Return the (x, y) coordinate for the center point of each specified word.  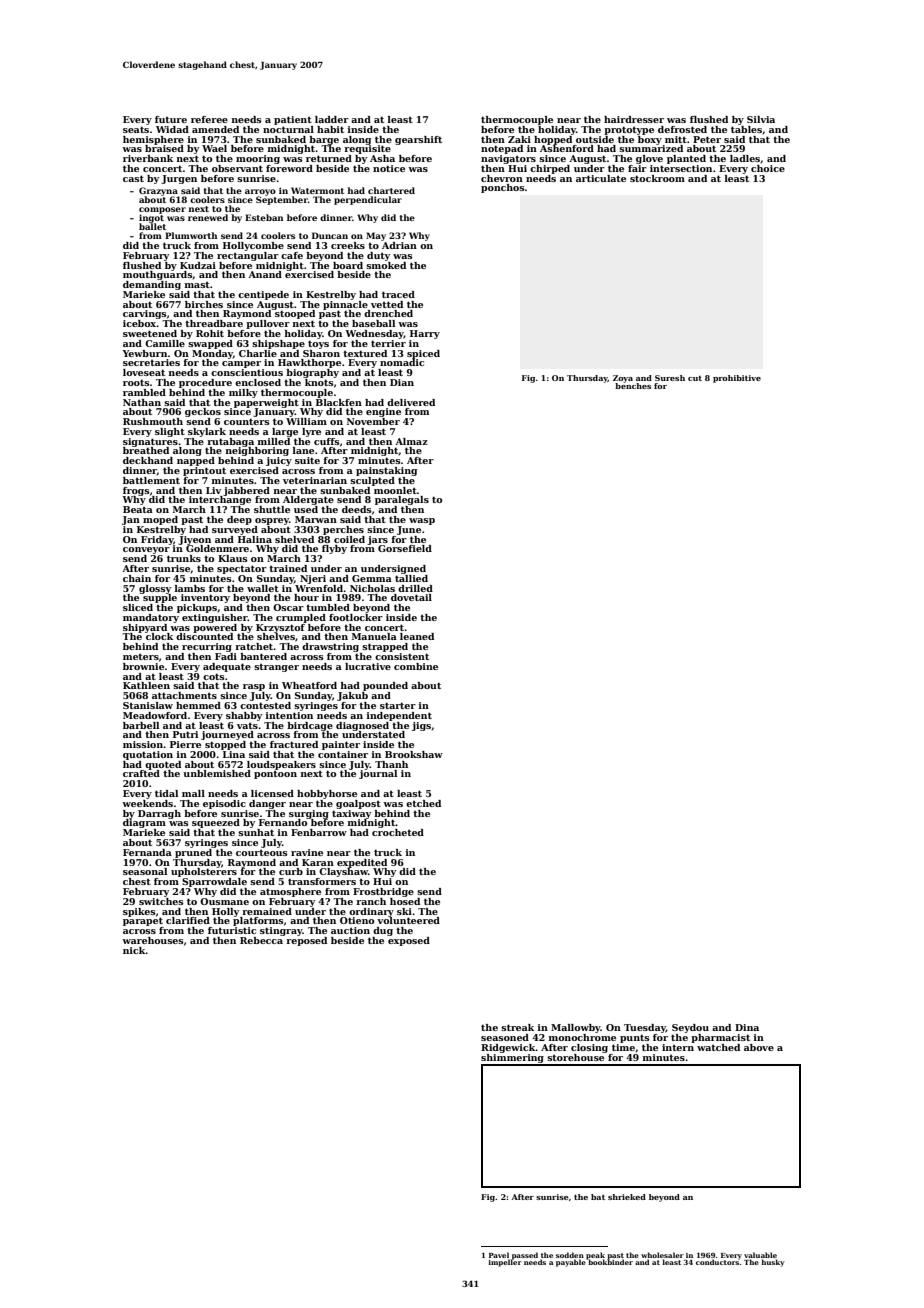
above (759, 1047)
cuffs (327, 441)
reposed (306, 941)
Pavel (499, 1255)
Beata (138, 509)
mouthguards (158, 275)
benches (633, 386)
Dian (402, 382)
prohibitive (737, 379)
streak (517, 1027)
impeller (505, 1263)
